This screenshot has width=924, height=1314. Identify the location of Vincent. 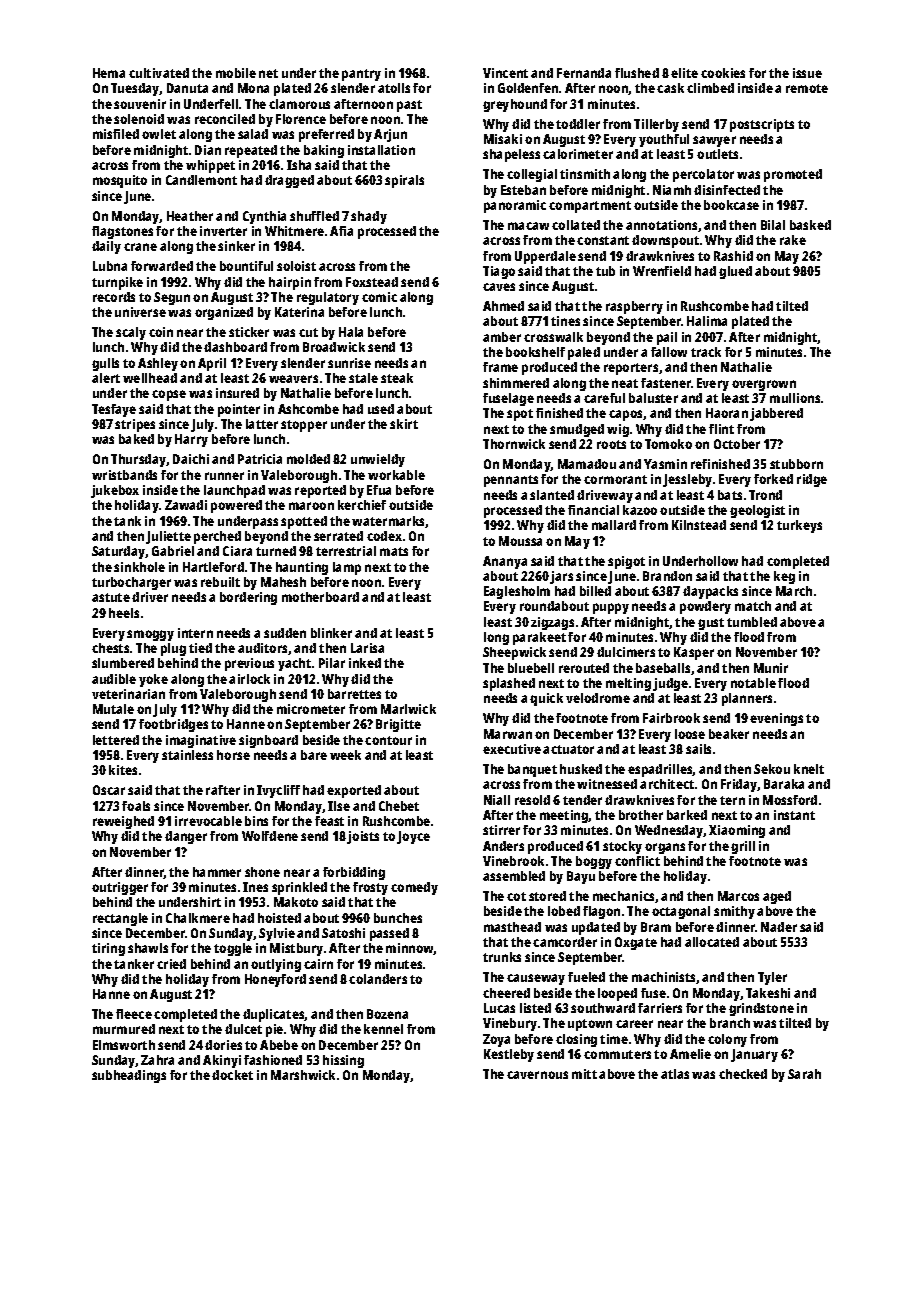
(505, 73).
